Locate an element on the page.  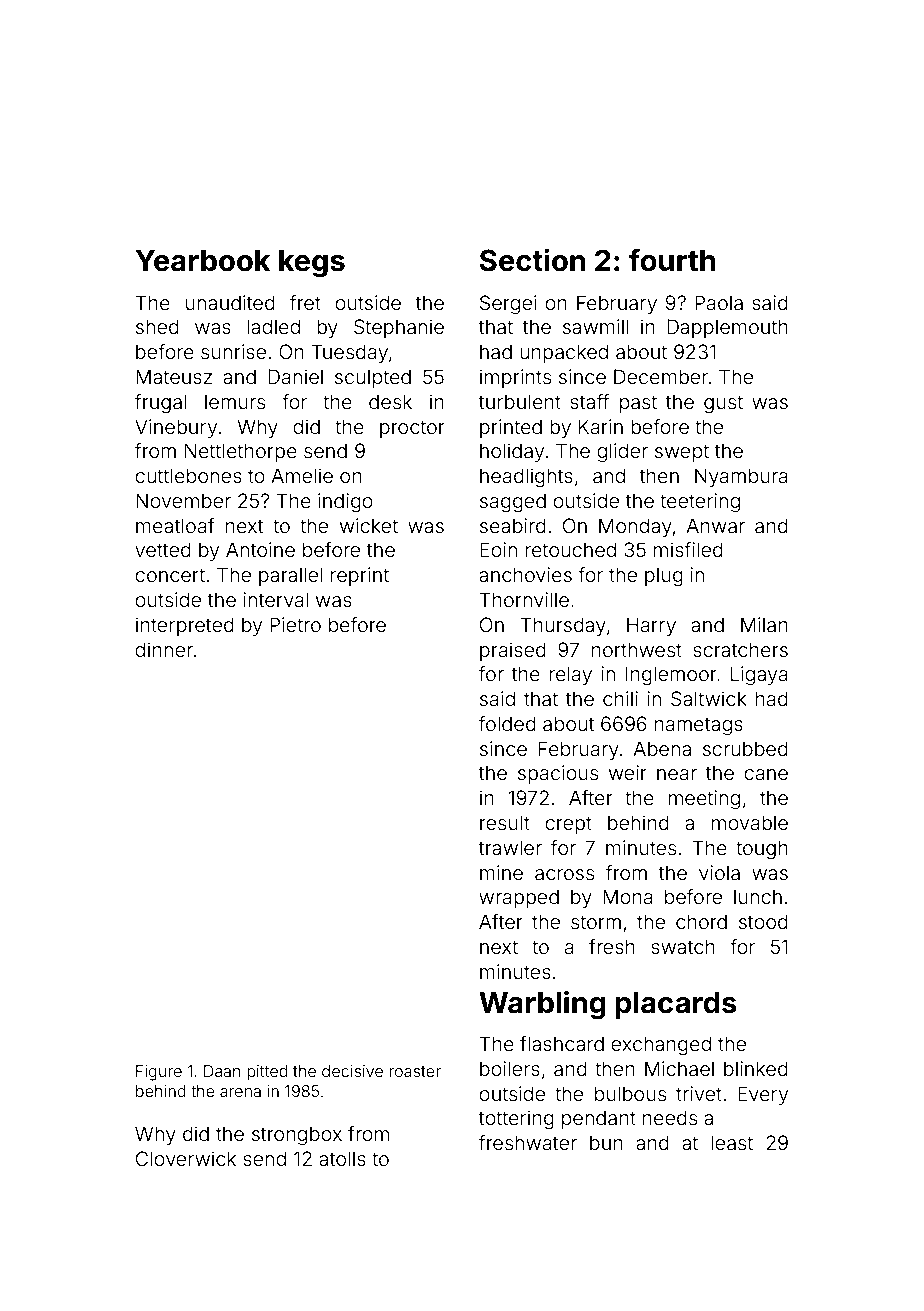
indigo is located at coordinates (345, 503).
